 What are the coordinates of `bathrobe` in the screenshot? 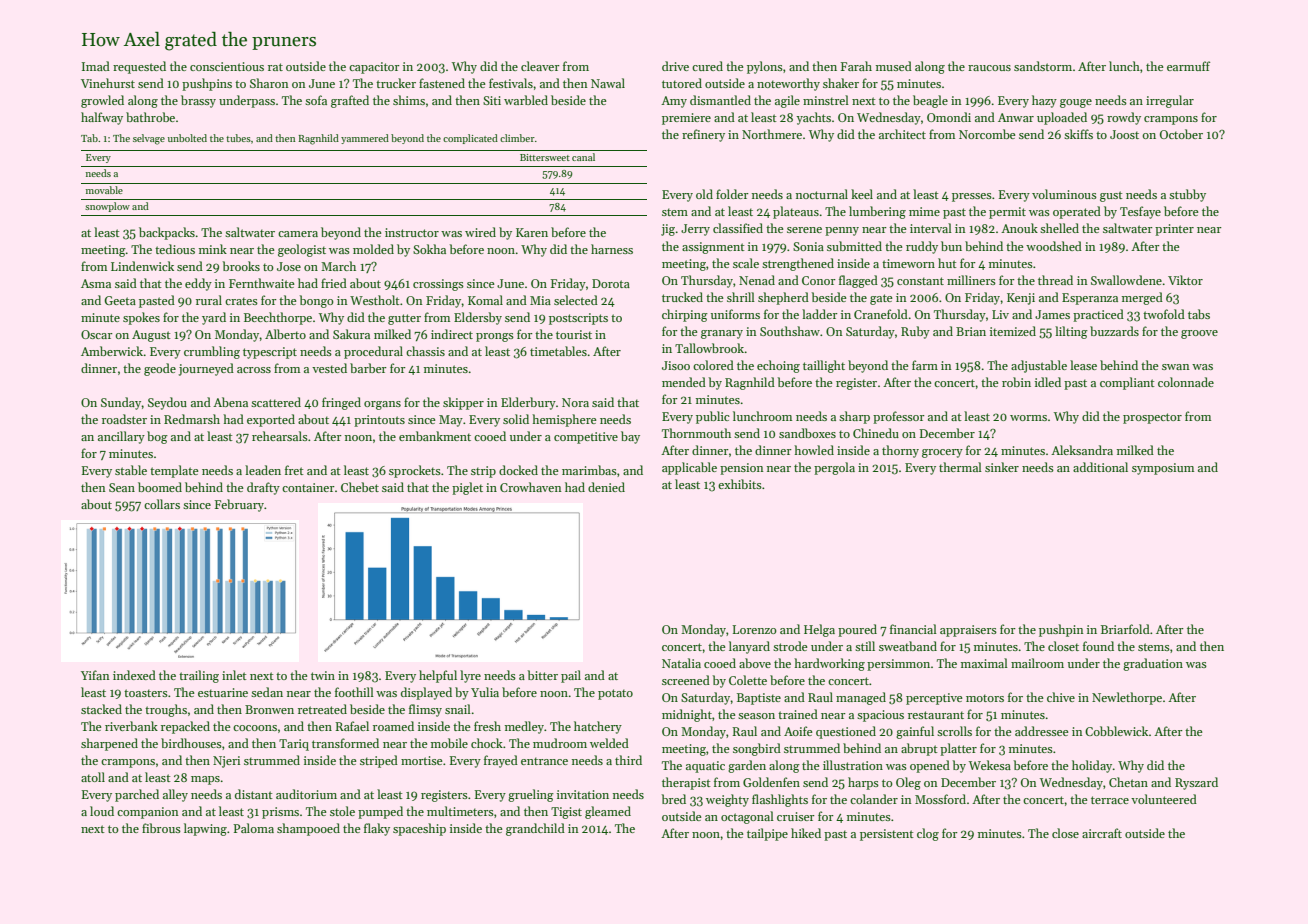 It's located at (150, 117).
